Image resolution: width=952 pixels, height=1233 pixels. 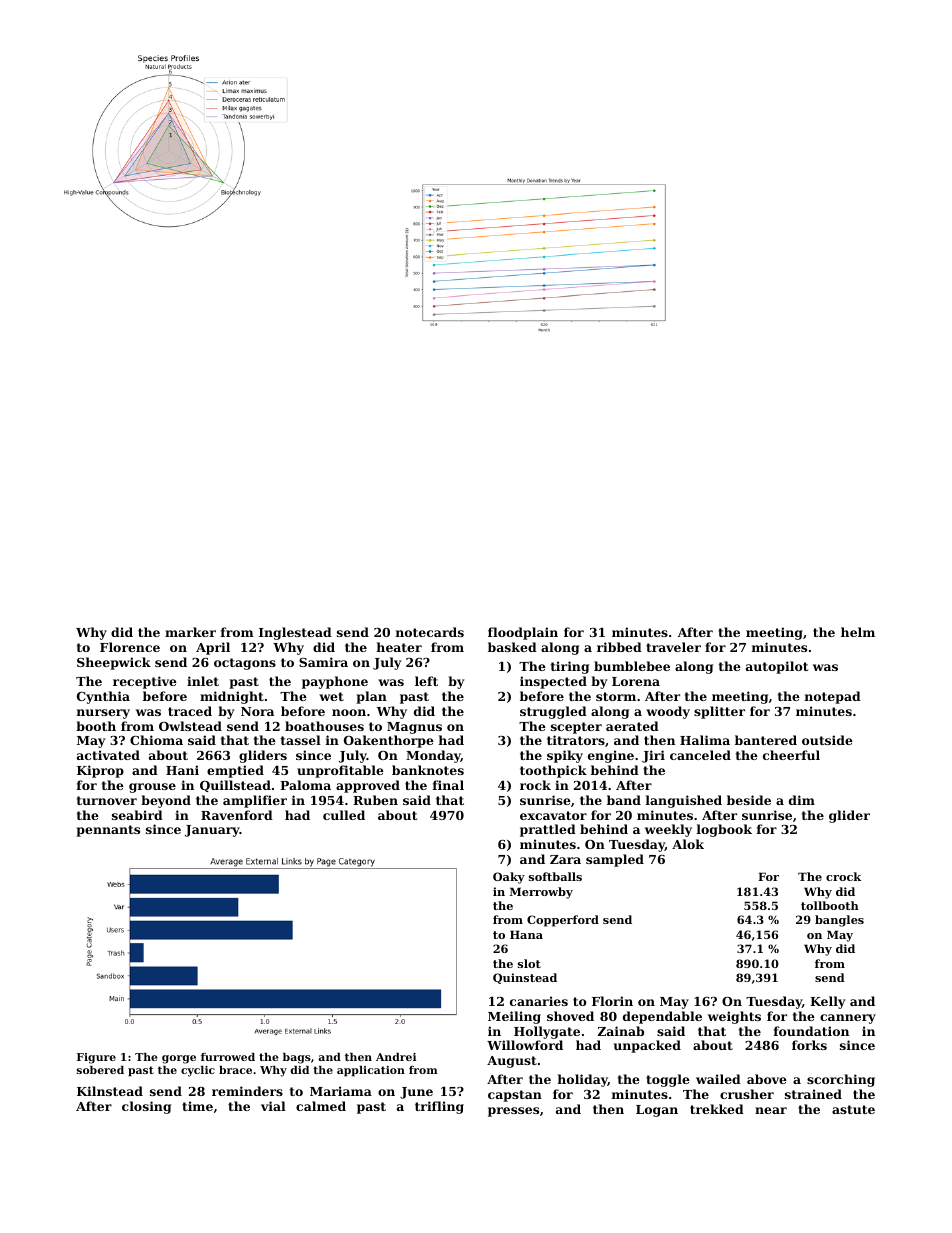 I want to click on Meiling, so click(x=514, y=1017).
